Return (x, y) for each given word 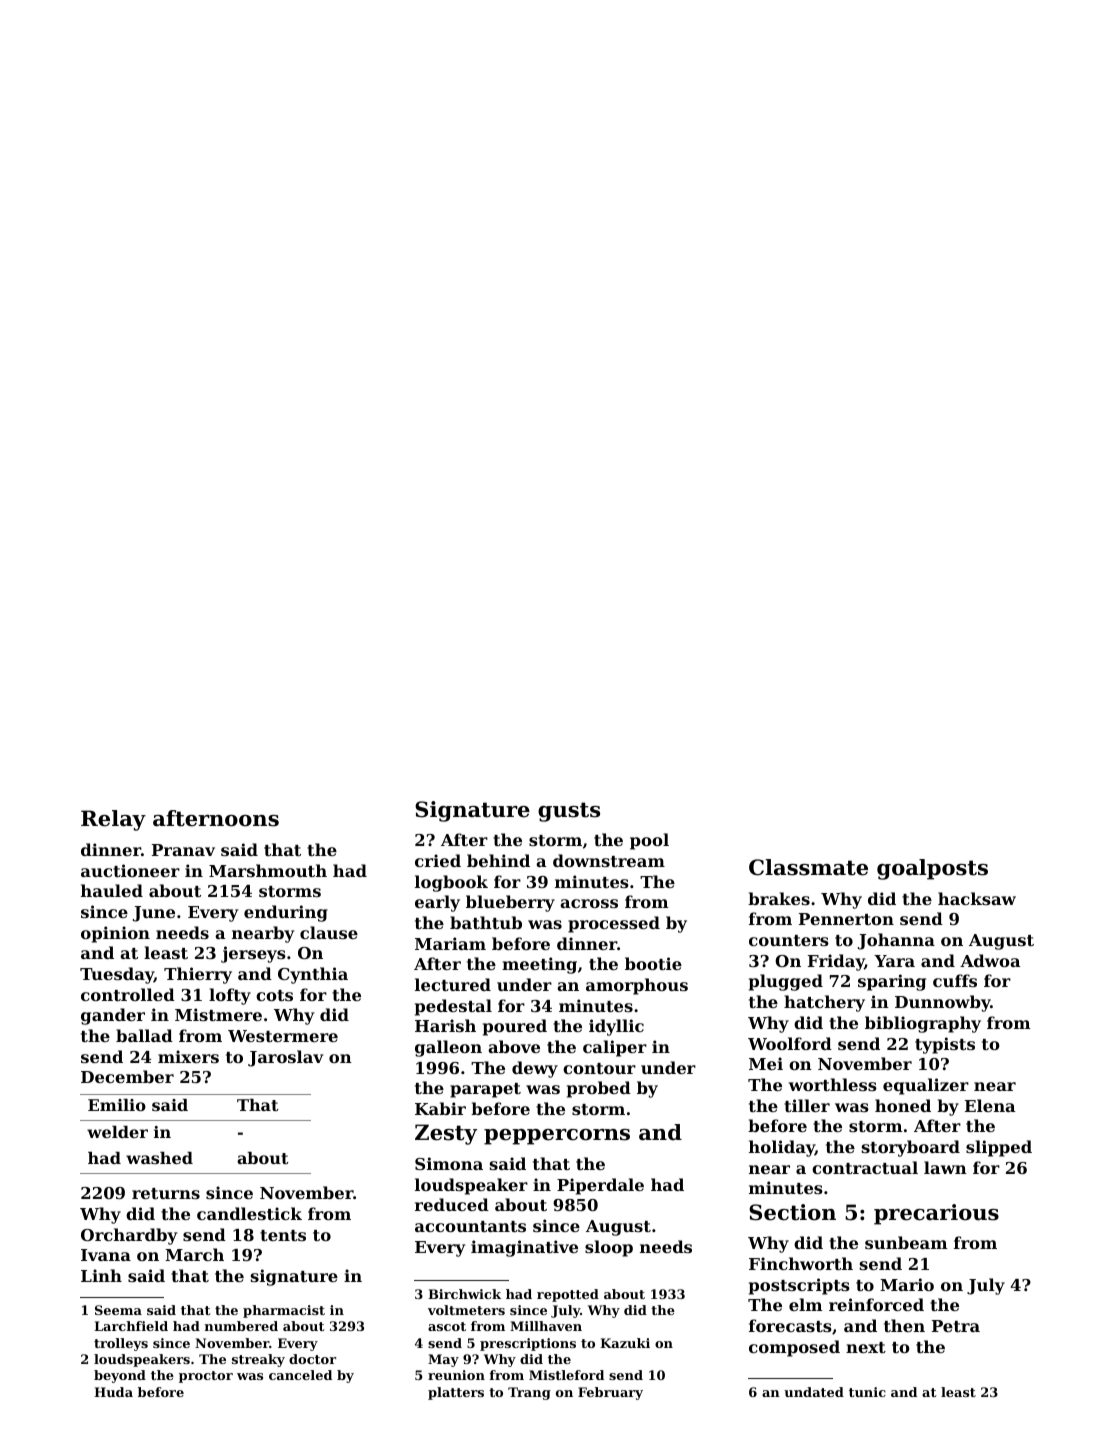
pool (649, 841)
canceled (300, 1375)
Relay (113, 820)
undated (814, 1392)
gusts (569, 812)
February (610, 1393)
